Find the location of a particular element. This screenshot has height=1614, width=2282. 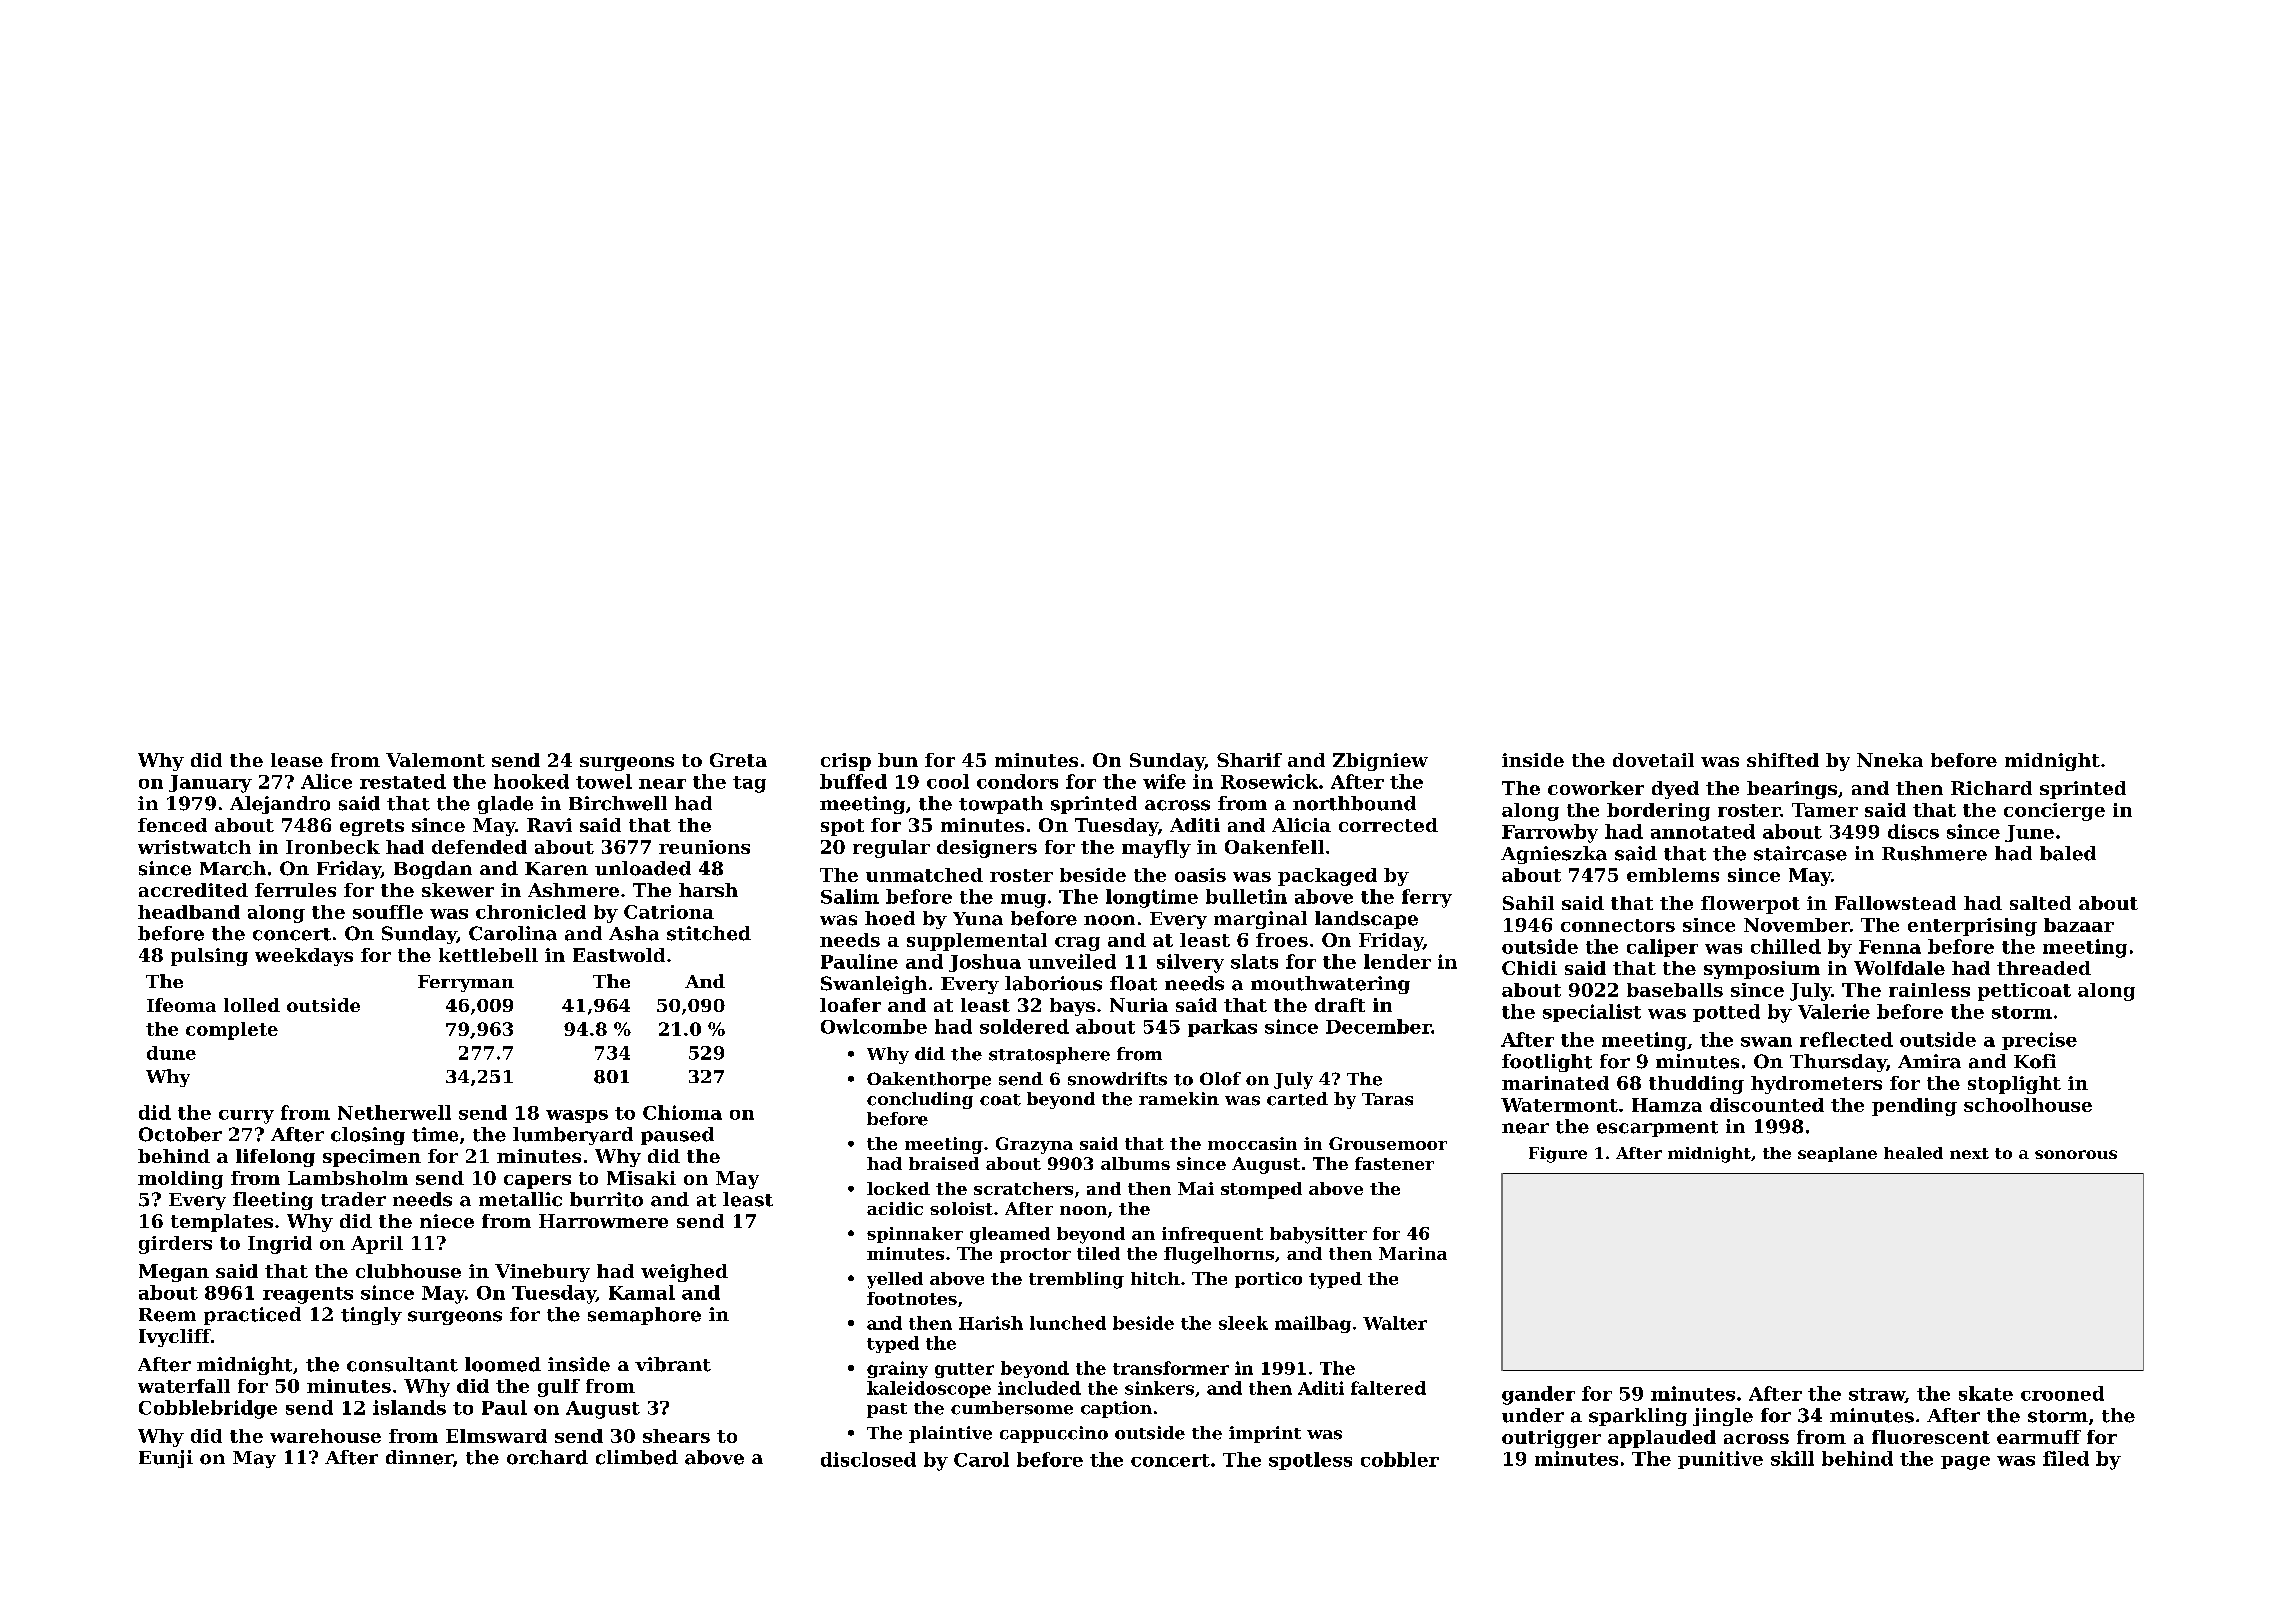

lunched is located at coordinates (1068, 1323).
